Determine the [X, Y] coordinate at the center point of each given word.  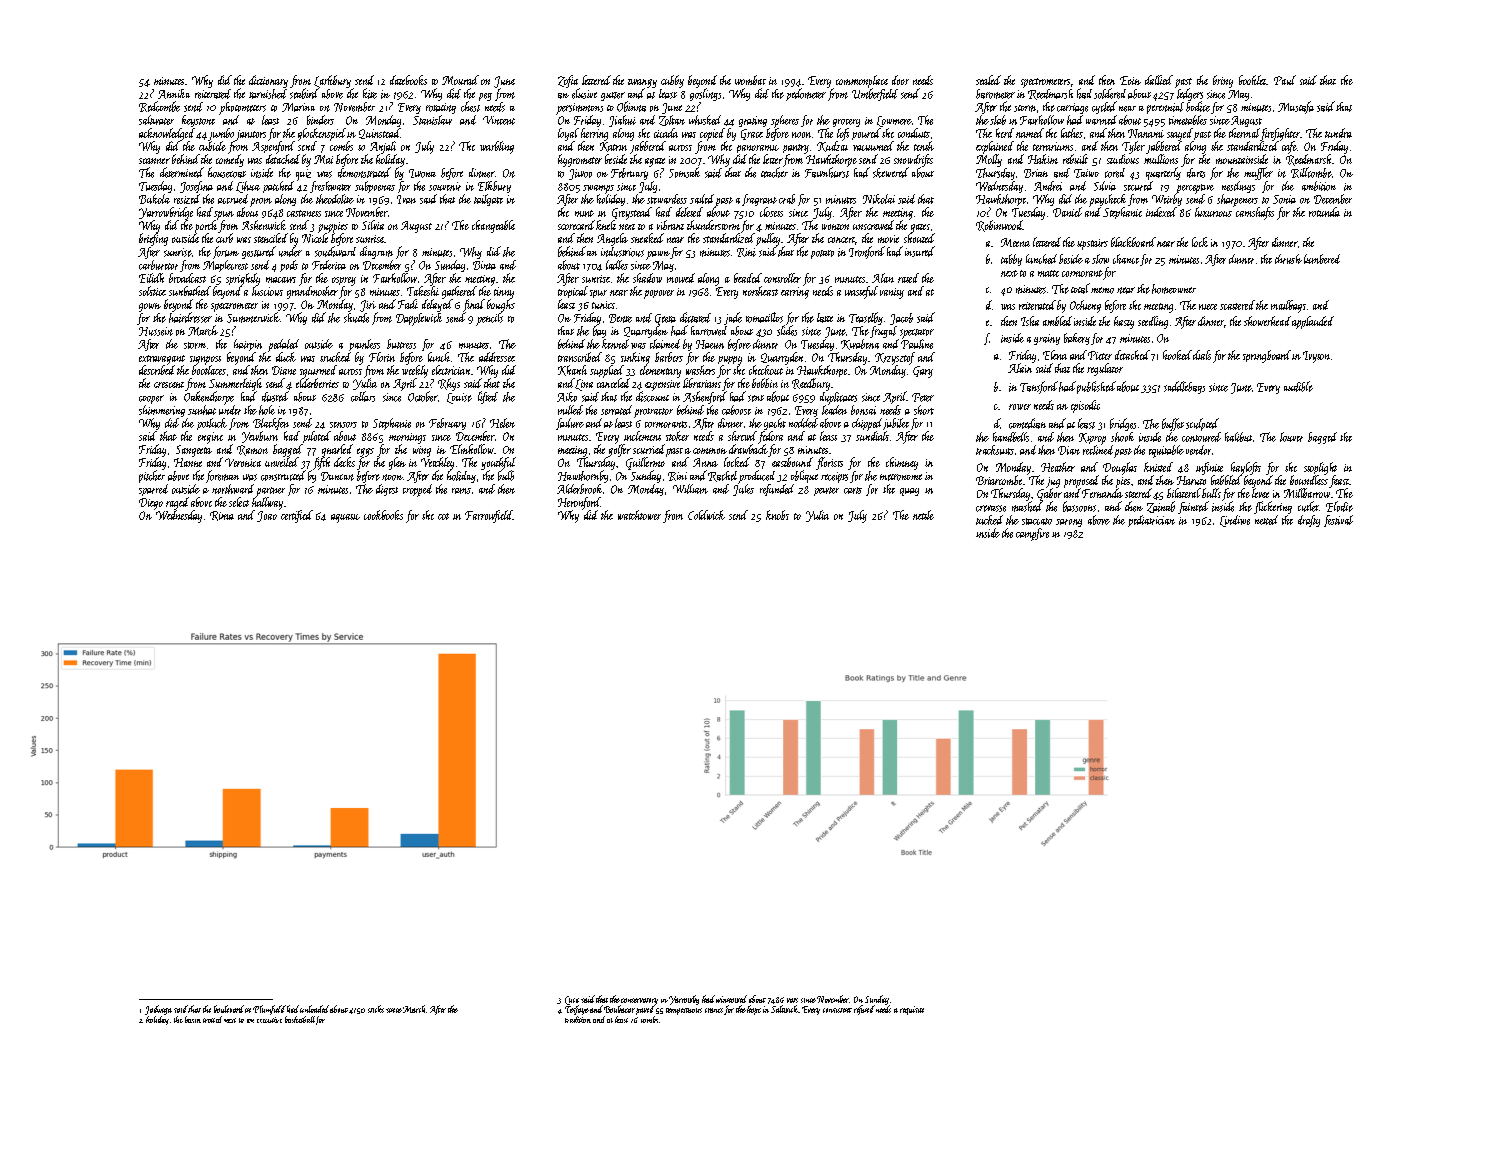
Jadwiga [158, 1010]
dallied [1159, 80]
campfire [1032, 534]
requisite [912, 1010]
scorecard [576, 225]
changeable [493, 226]
